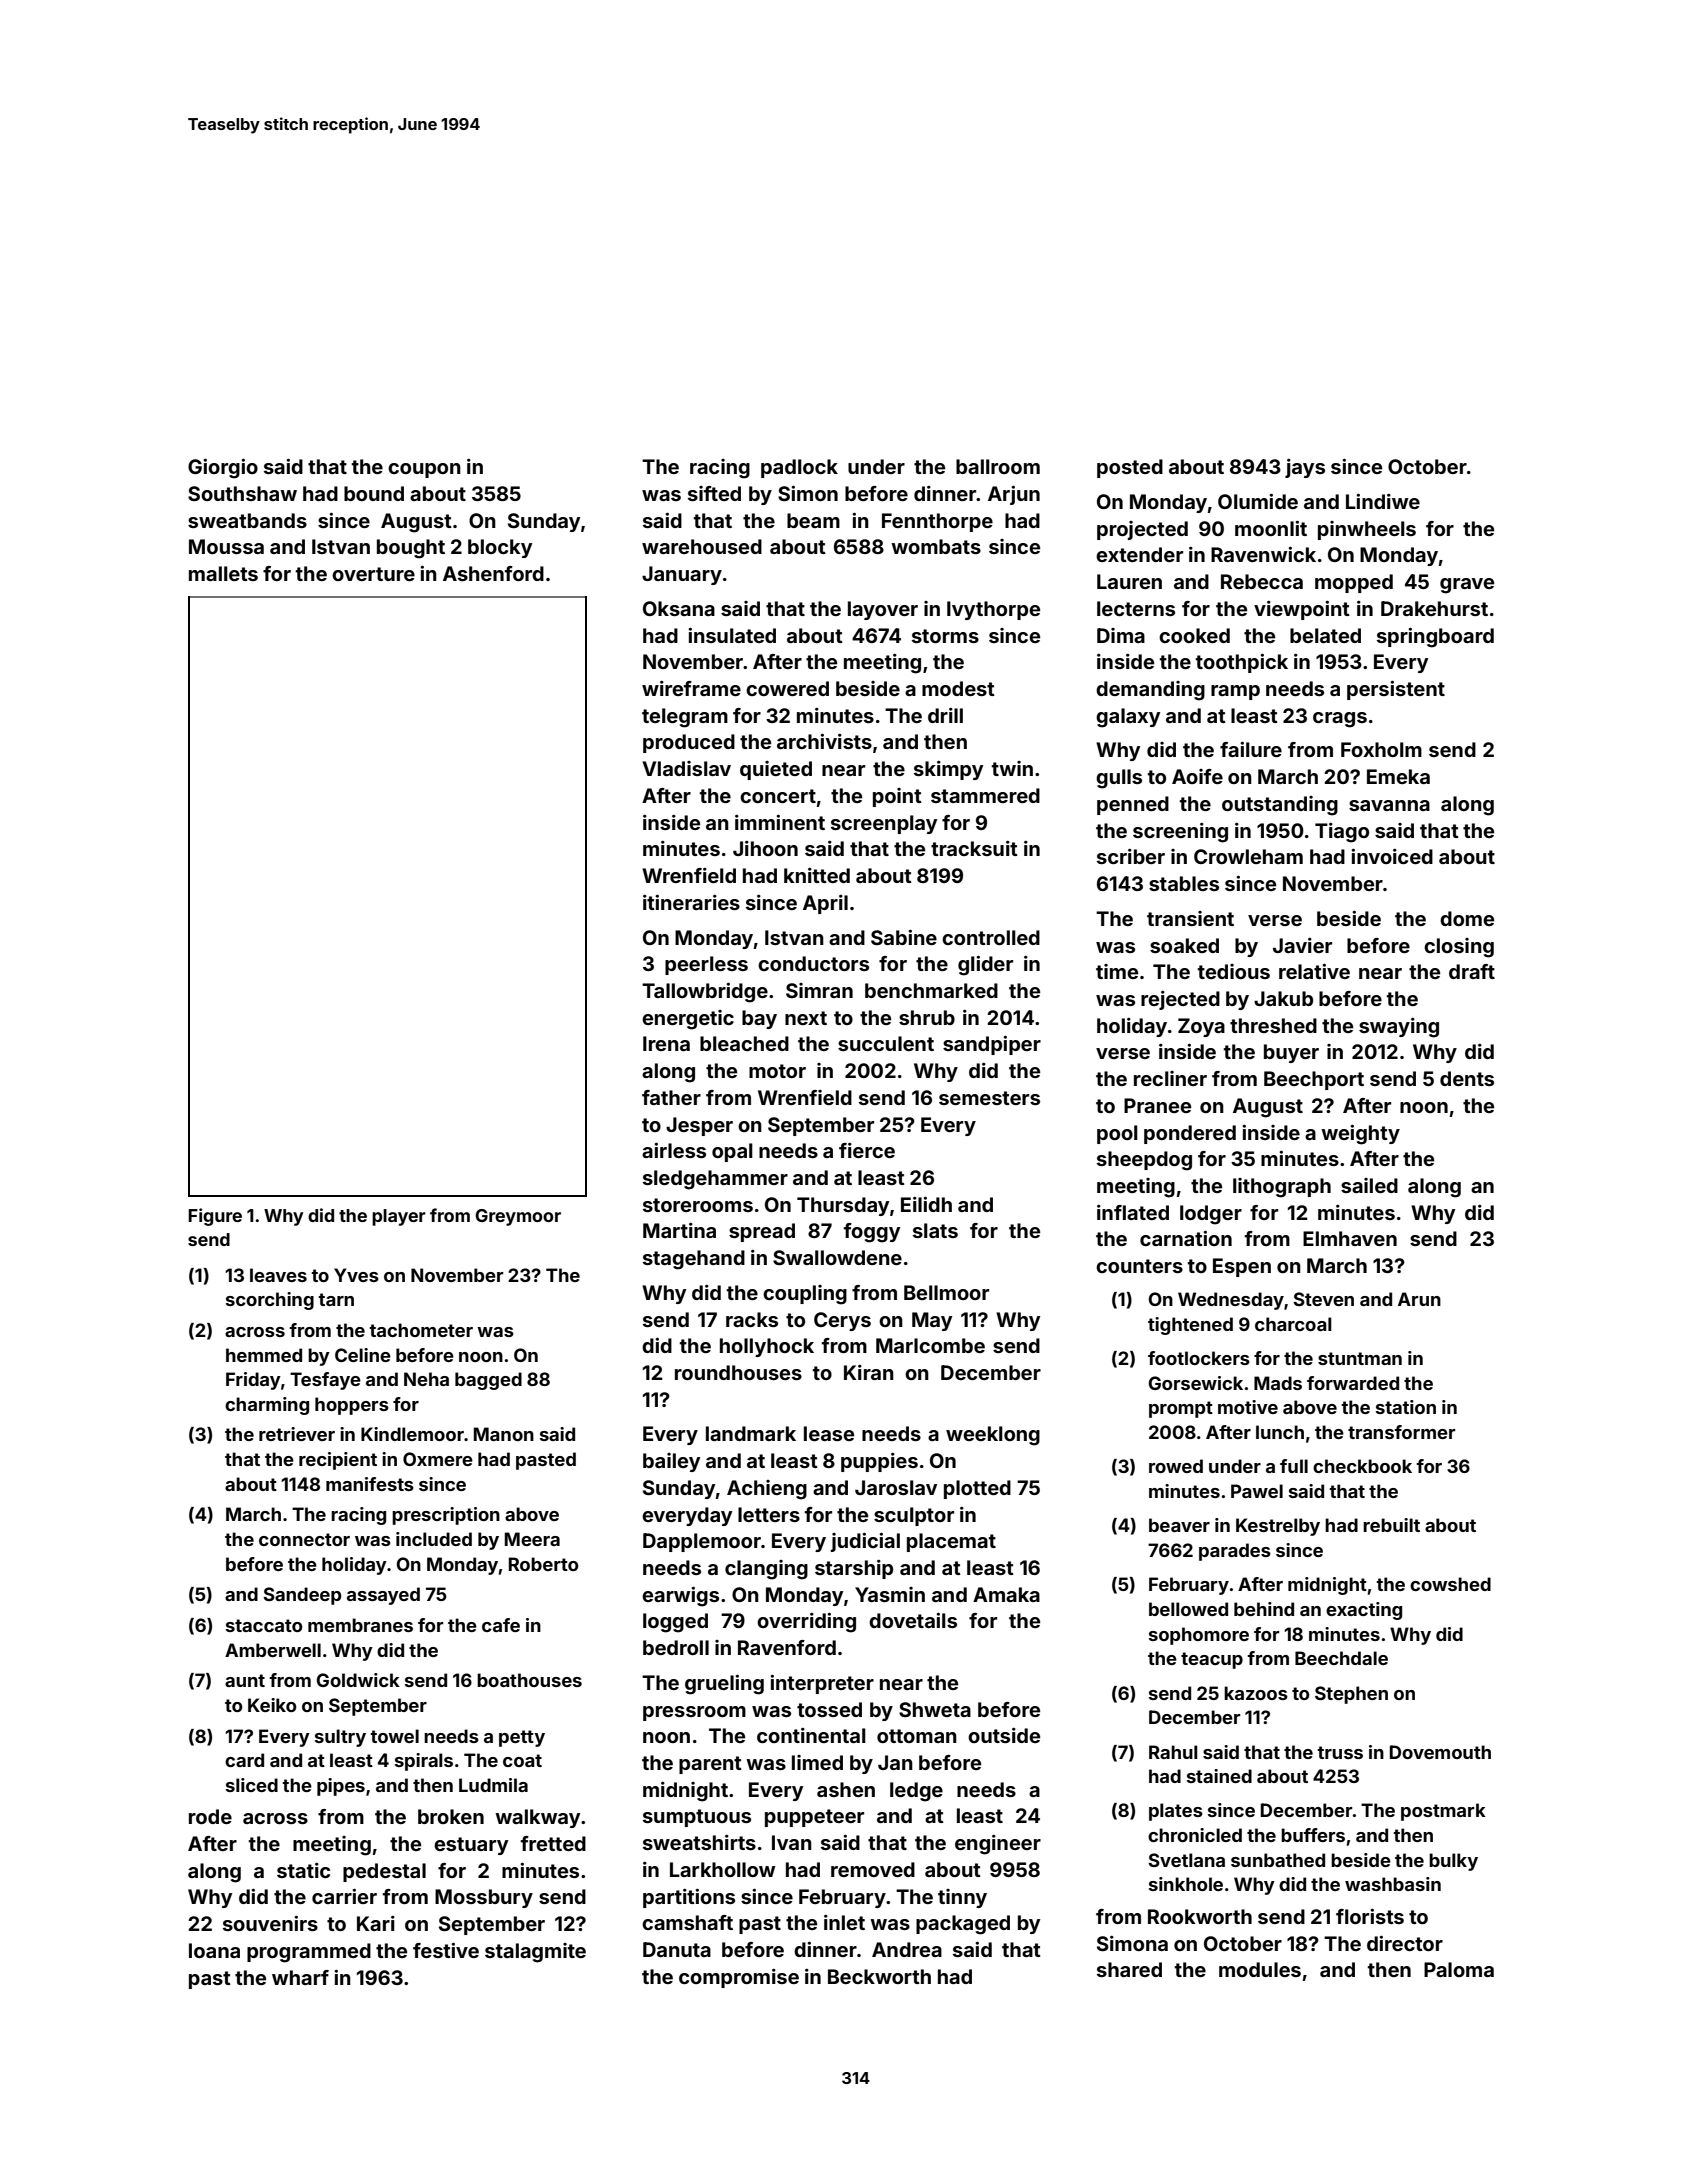 Image resolution: width=1683 pixels, height=2178 pixels. What do you see at coordinates (787, 688) in the screenshot?
I see `cowered` at bounding box center [787, 688].
